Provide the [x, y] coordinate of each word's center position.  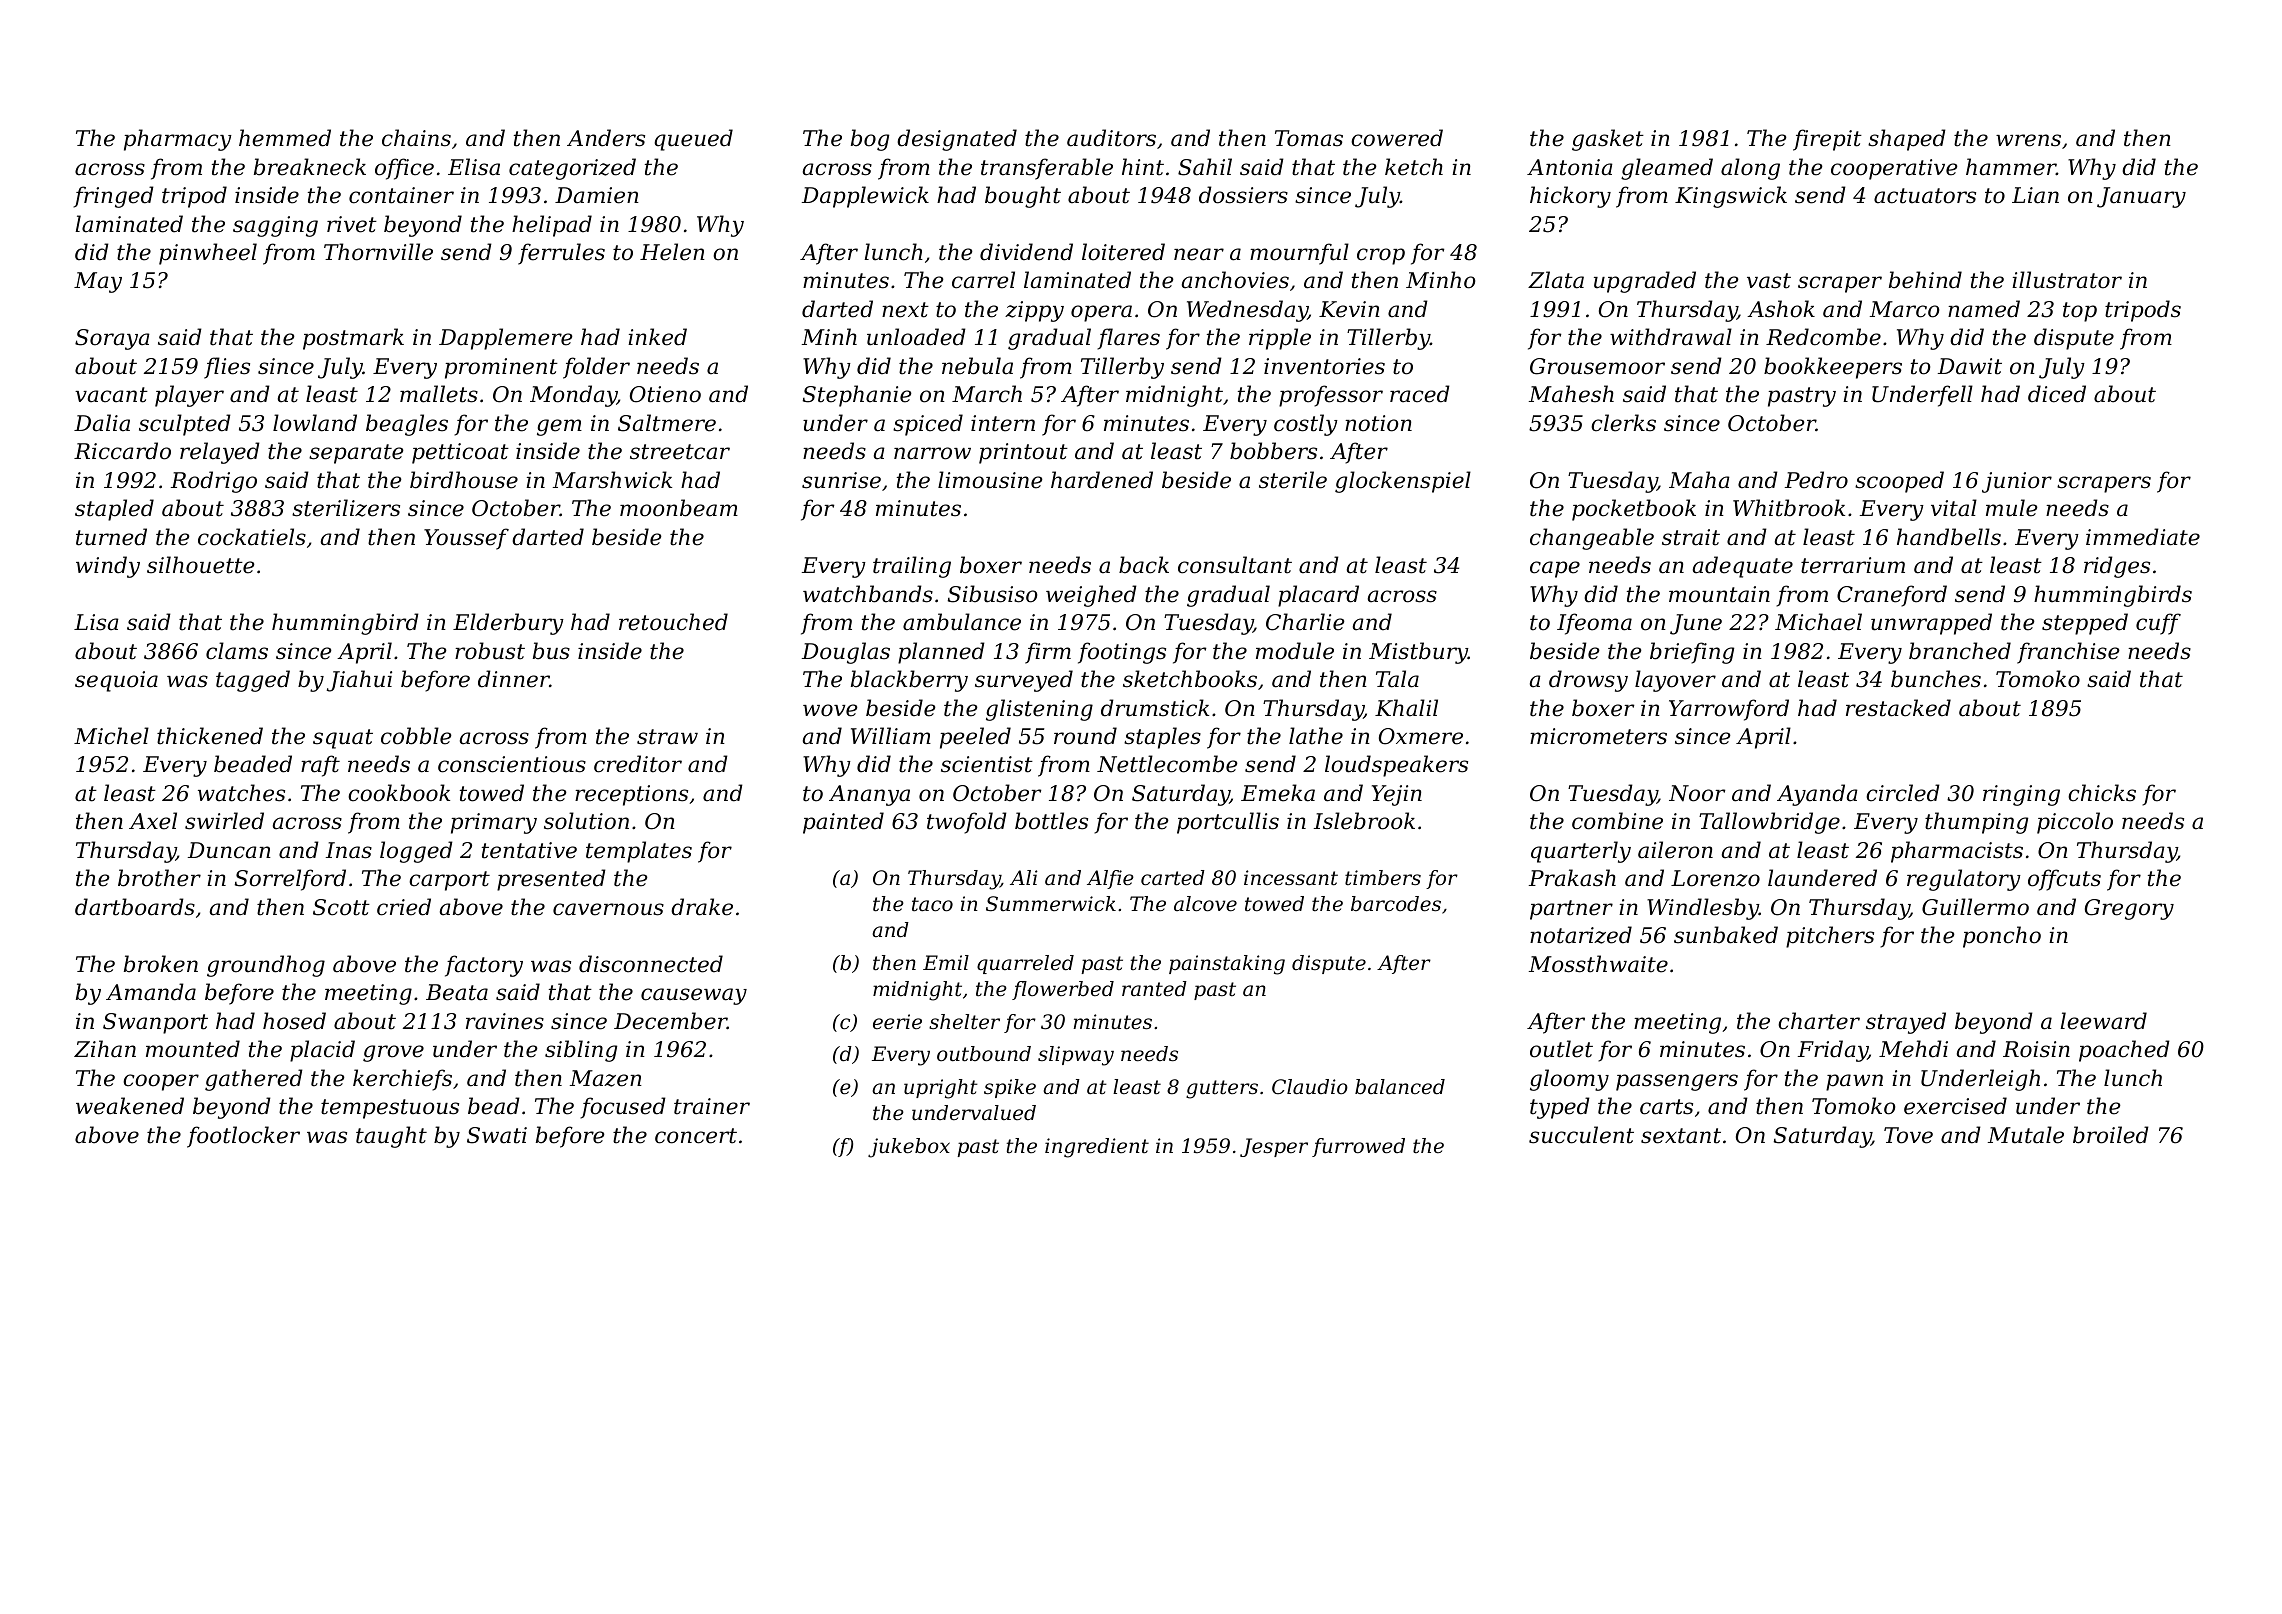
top [2080, 312]
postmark [353, 339]
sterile [1293, 480]
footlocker [243, 1137]
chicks [2102, 793]
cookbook [399, 793]
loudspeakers [1396, 766]
